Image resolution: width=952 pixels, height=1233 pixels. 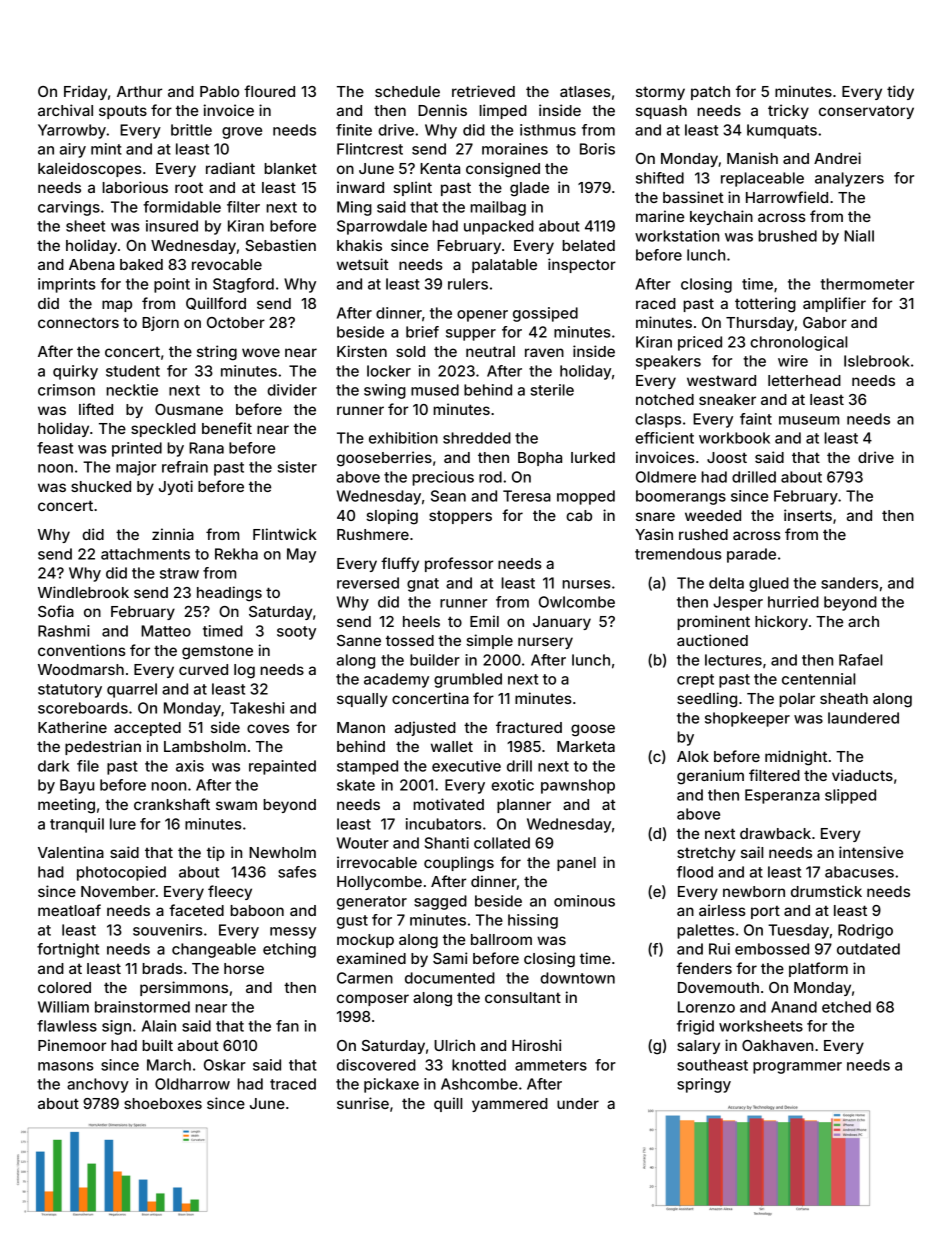 I want to click on accepted, so click(x=147, y=729).
